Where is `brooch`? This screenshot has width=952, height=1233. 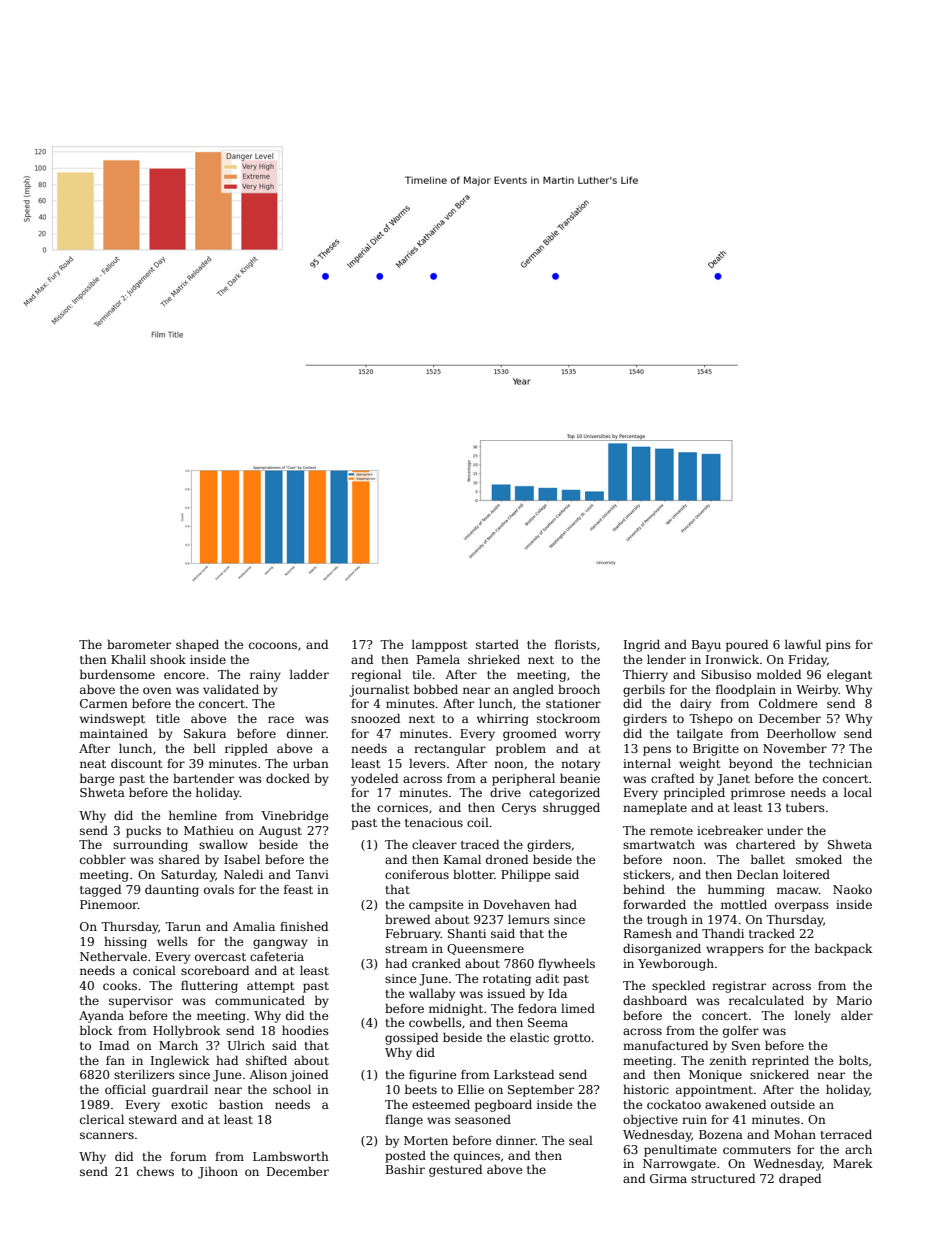 brooch is located at coordinates (579, 689).
